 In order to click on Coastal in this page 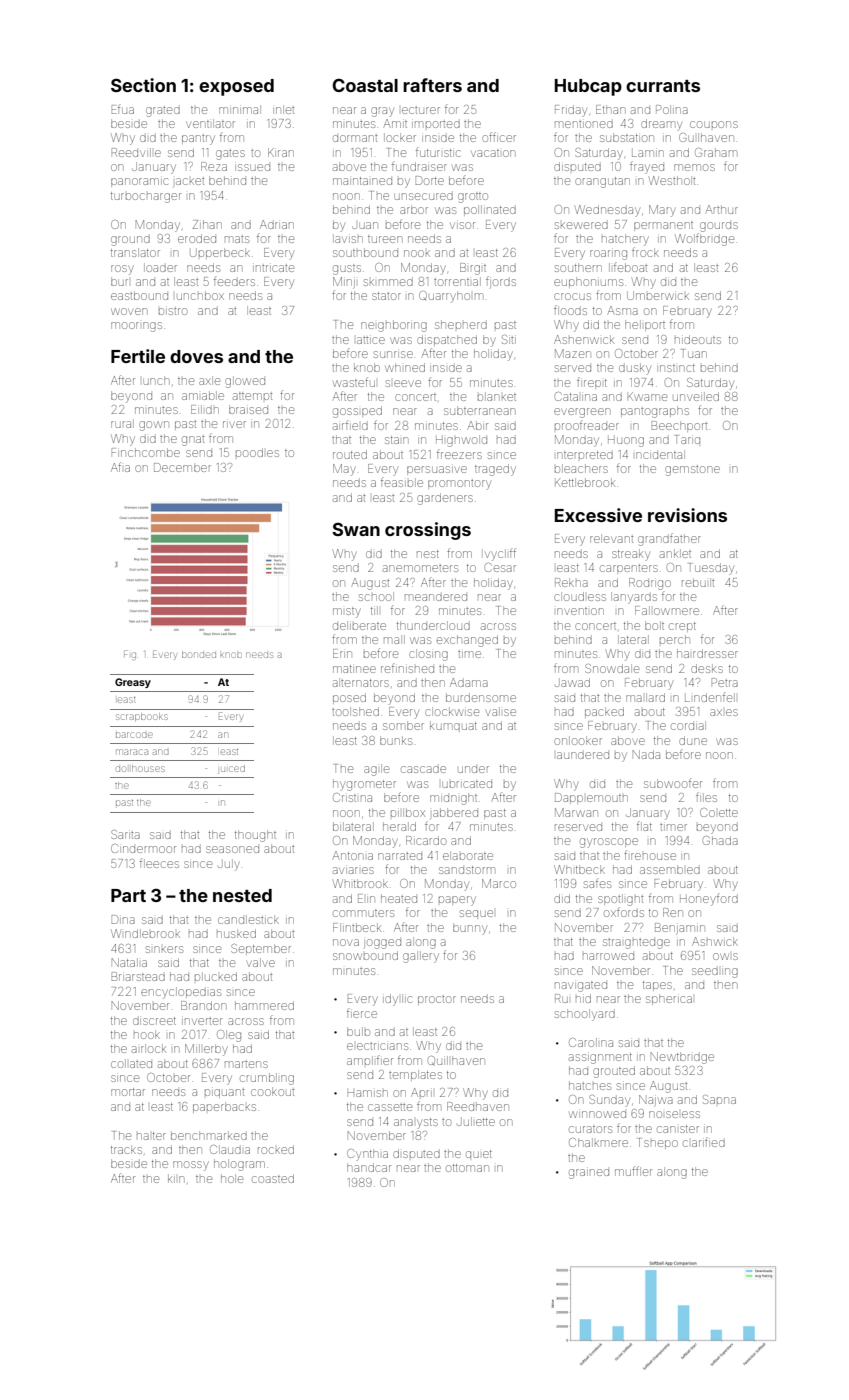, I will do `click(365, 85)`.
